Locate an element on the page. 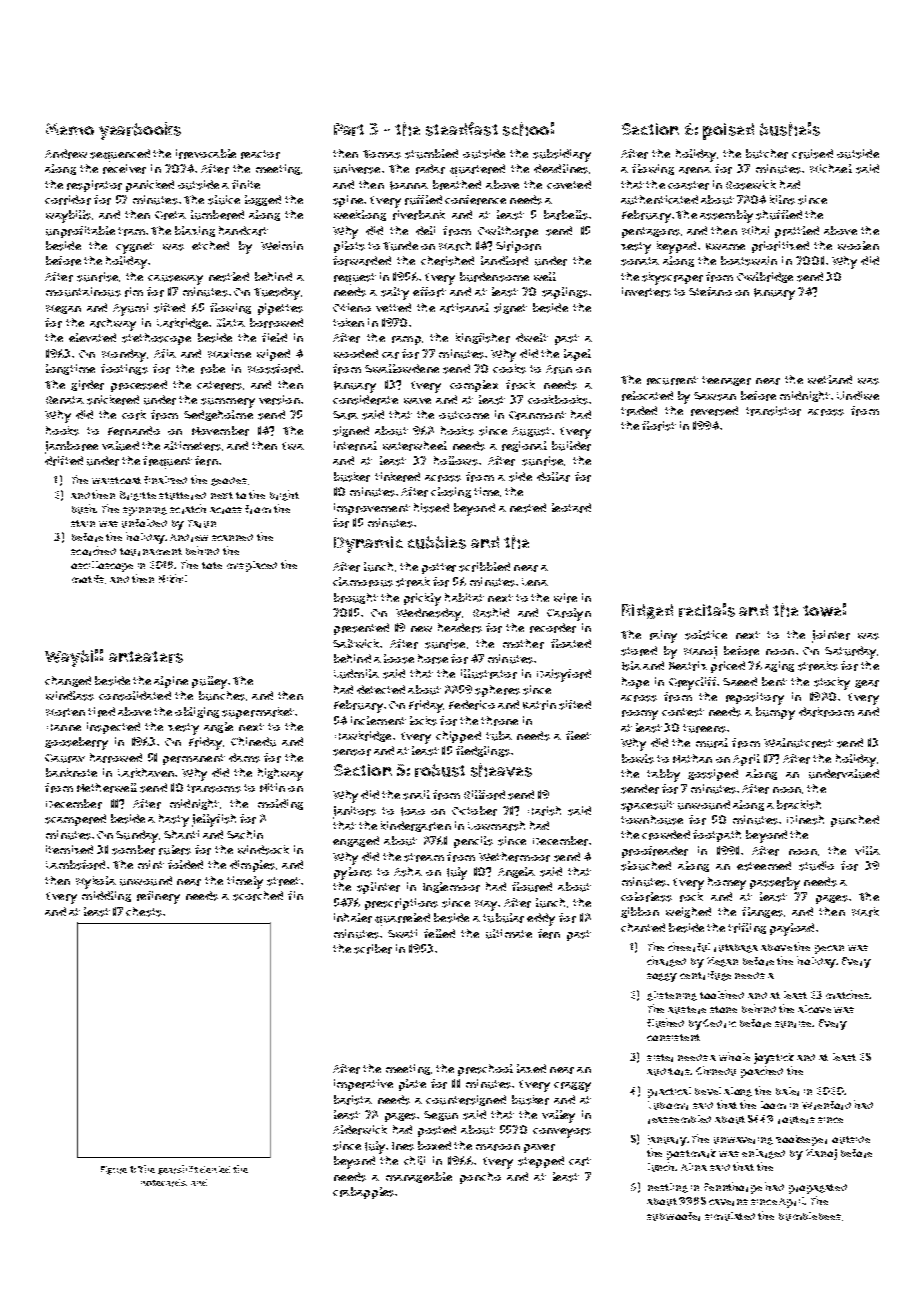 The height and width of the page is (1308, 924). Owlbridge is located at coordinates (765, 277).
